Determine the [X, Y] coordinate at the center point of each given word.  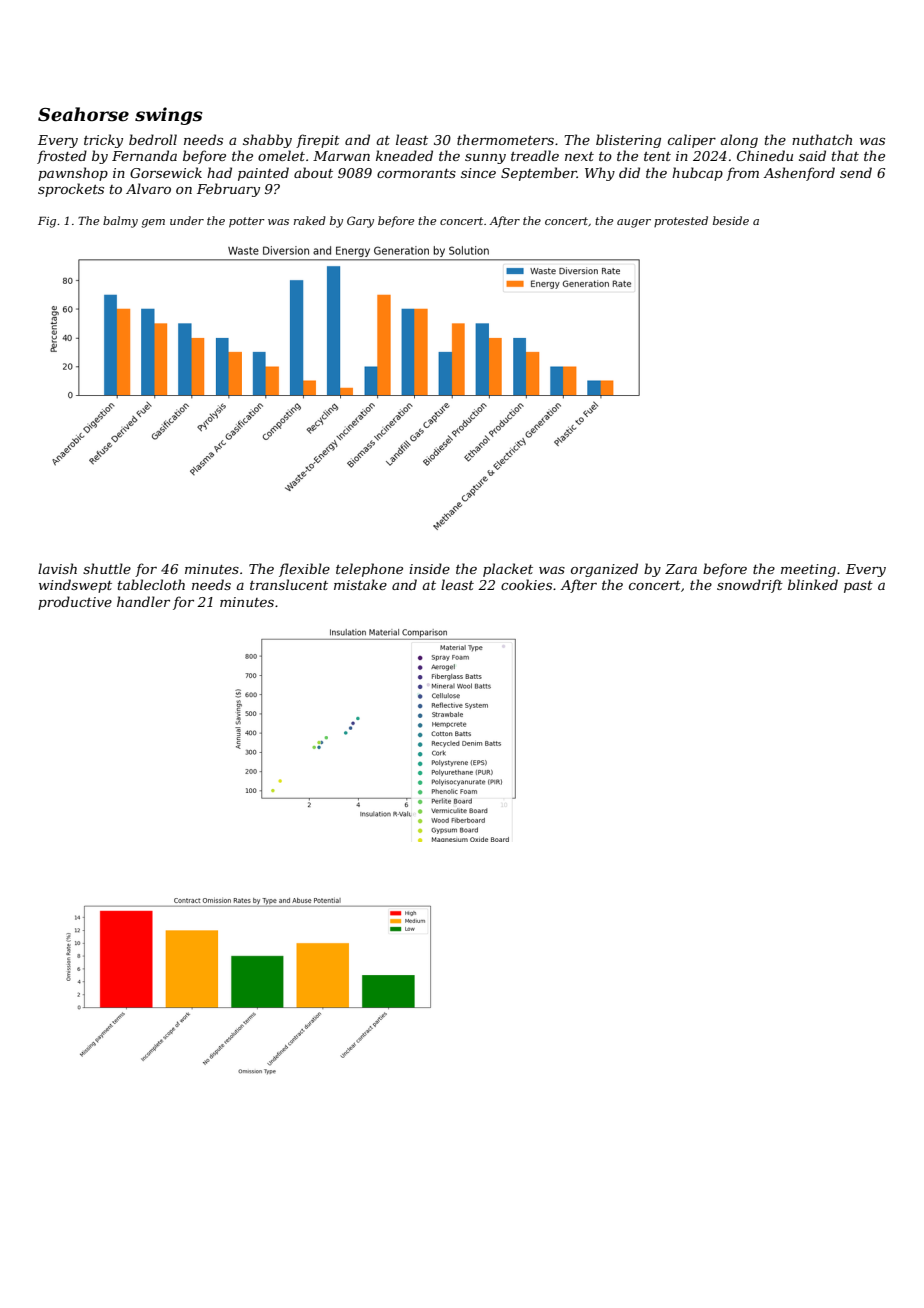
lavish [57, 568]
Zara [681, 569]
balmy [120, 222]
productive [75, 603]
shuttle [107, 568]
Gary [360, 222]
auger [634, 223]
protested [681, 221]
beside [731, 220]
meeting [808, 570]
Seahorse [83, 114]
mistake [360, 584]
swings [169, 116]
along [739, 141]
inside [429, 568]
